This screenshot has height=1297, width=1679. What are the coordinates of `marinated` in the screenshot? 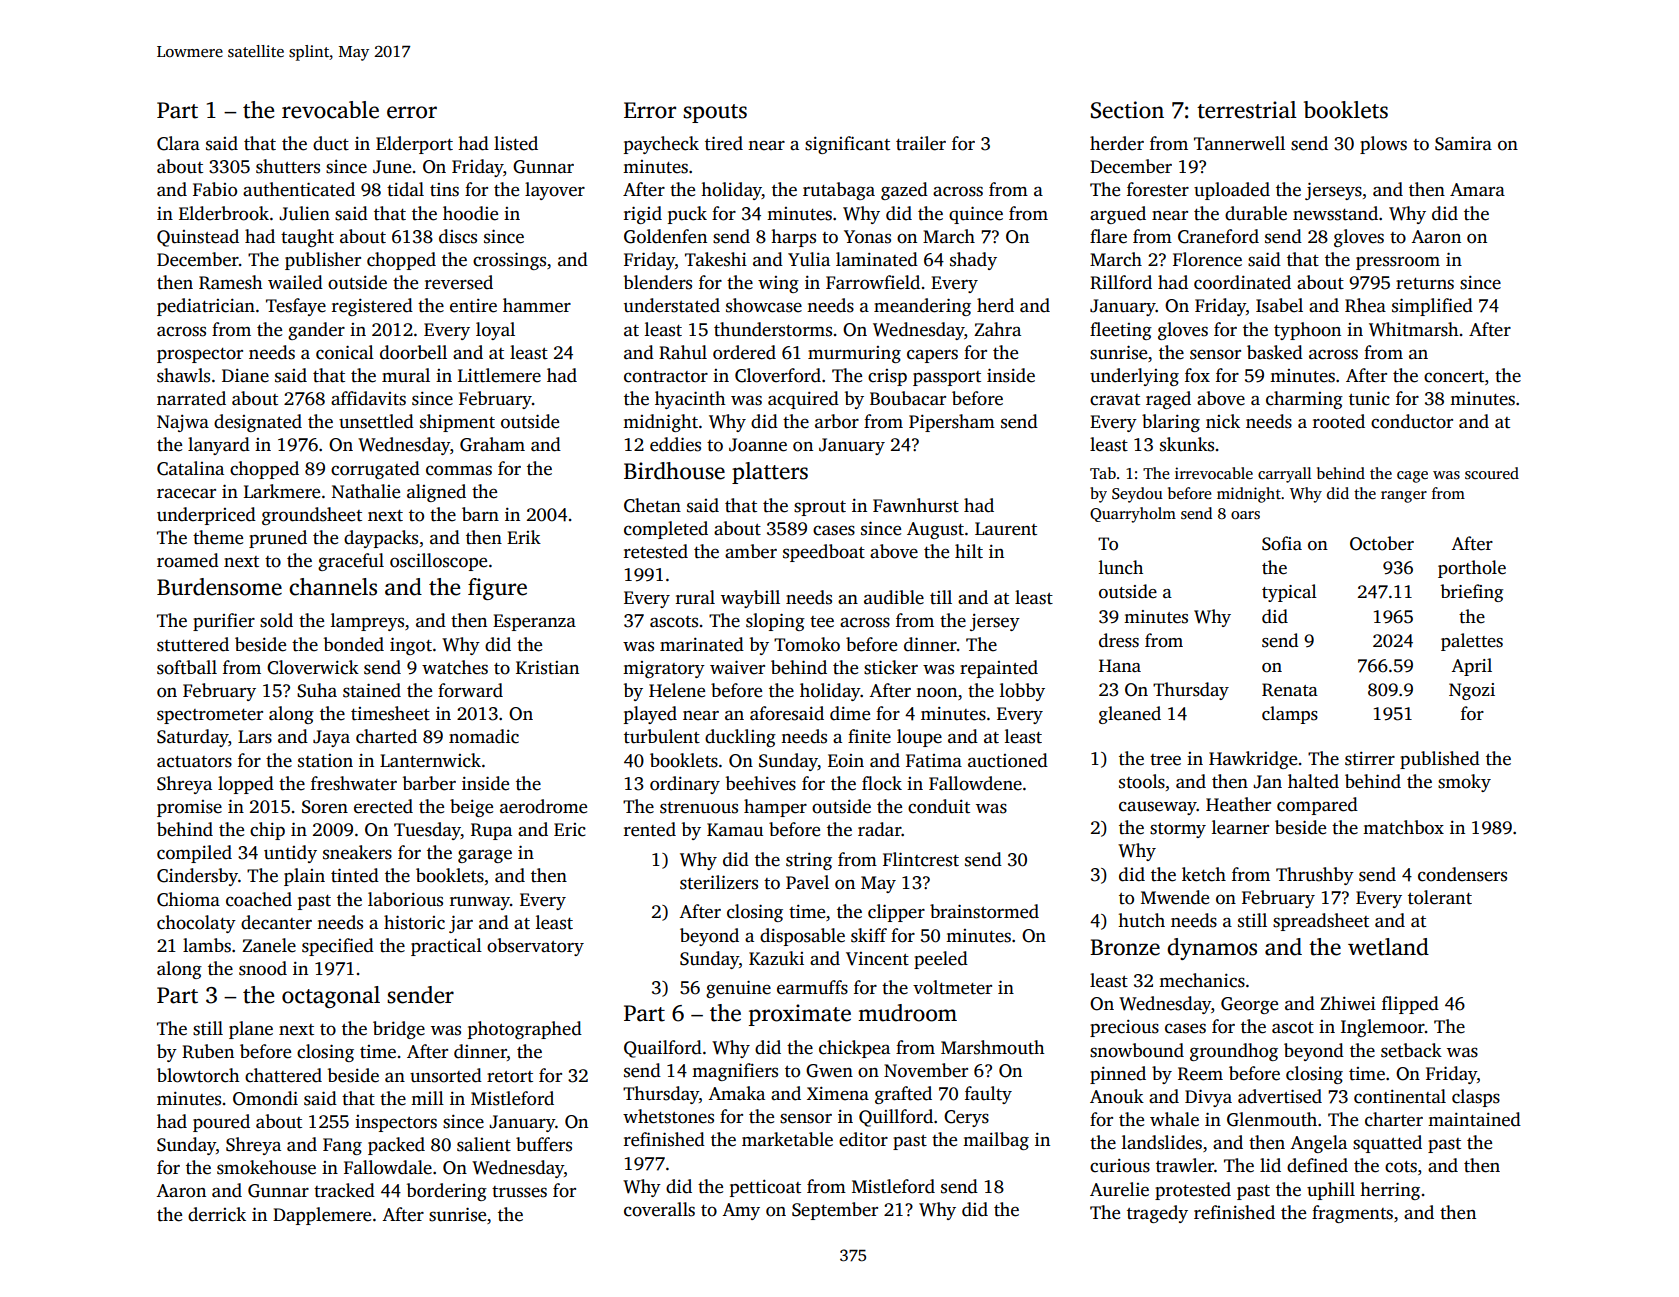 It's located at (702, 644).
